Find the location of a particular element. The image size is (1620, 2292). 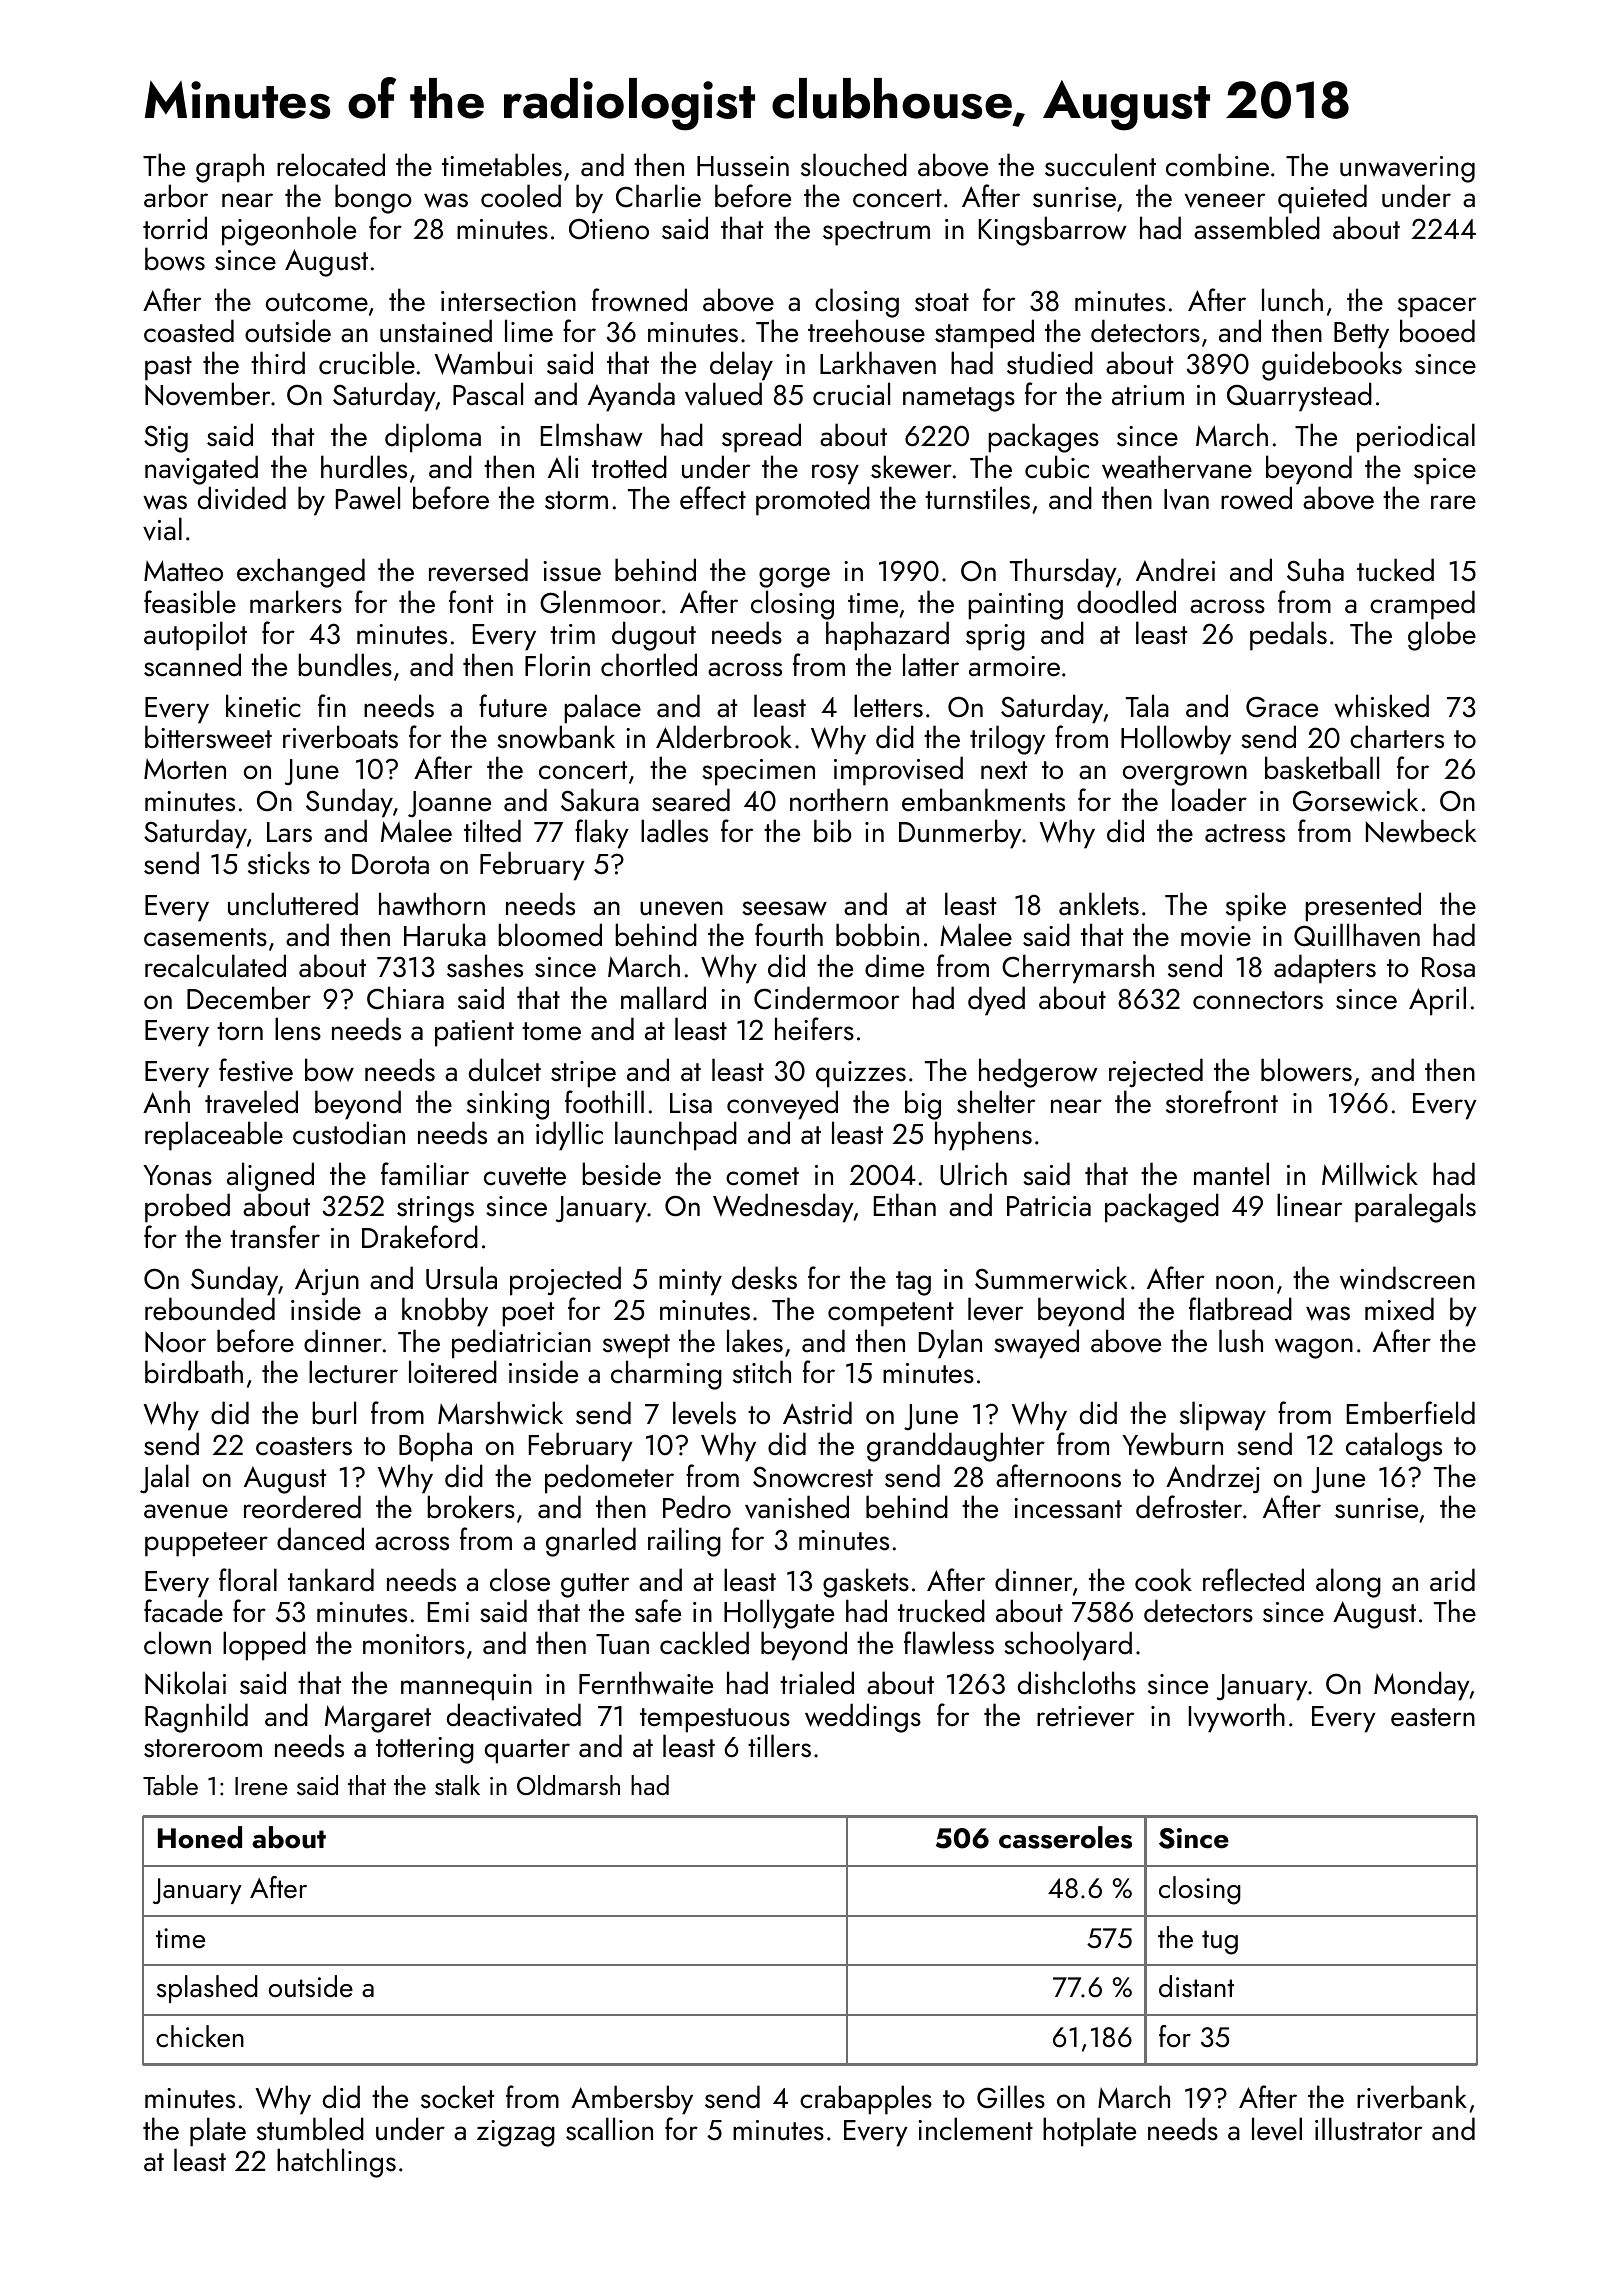

promoted is located at coordinates (813, 501).
